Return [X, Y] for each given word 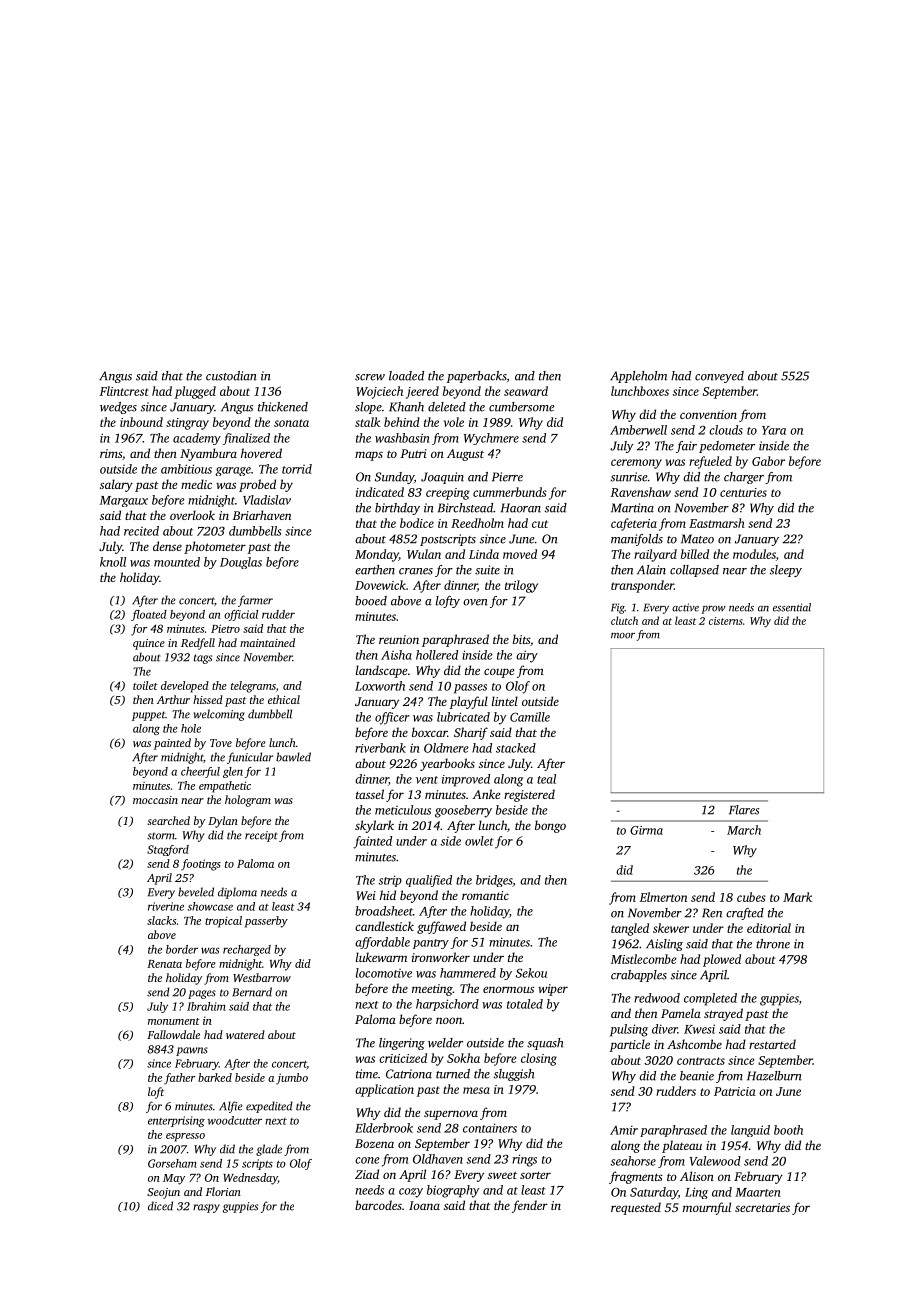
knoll [113, 562]
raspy [206, 1208]
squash [545, 1044]
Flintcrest [124, 391]
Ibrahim [206, 1006]
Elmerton [663, 897]
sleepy [786, 571]
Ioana [424, 1205]
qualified [429, 881]
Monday [377, 555]
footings [201, 865]
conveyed [719, 377]
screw [370, 377]
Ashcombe [694, 1044]
